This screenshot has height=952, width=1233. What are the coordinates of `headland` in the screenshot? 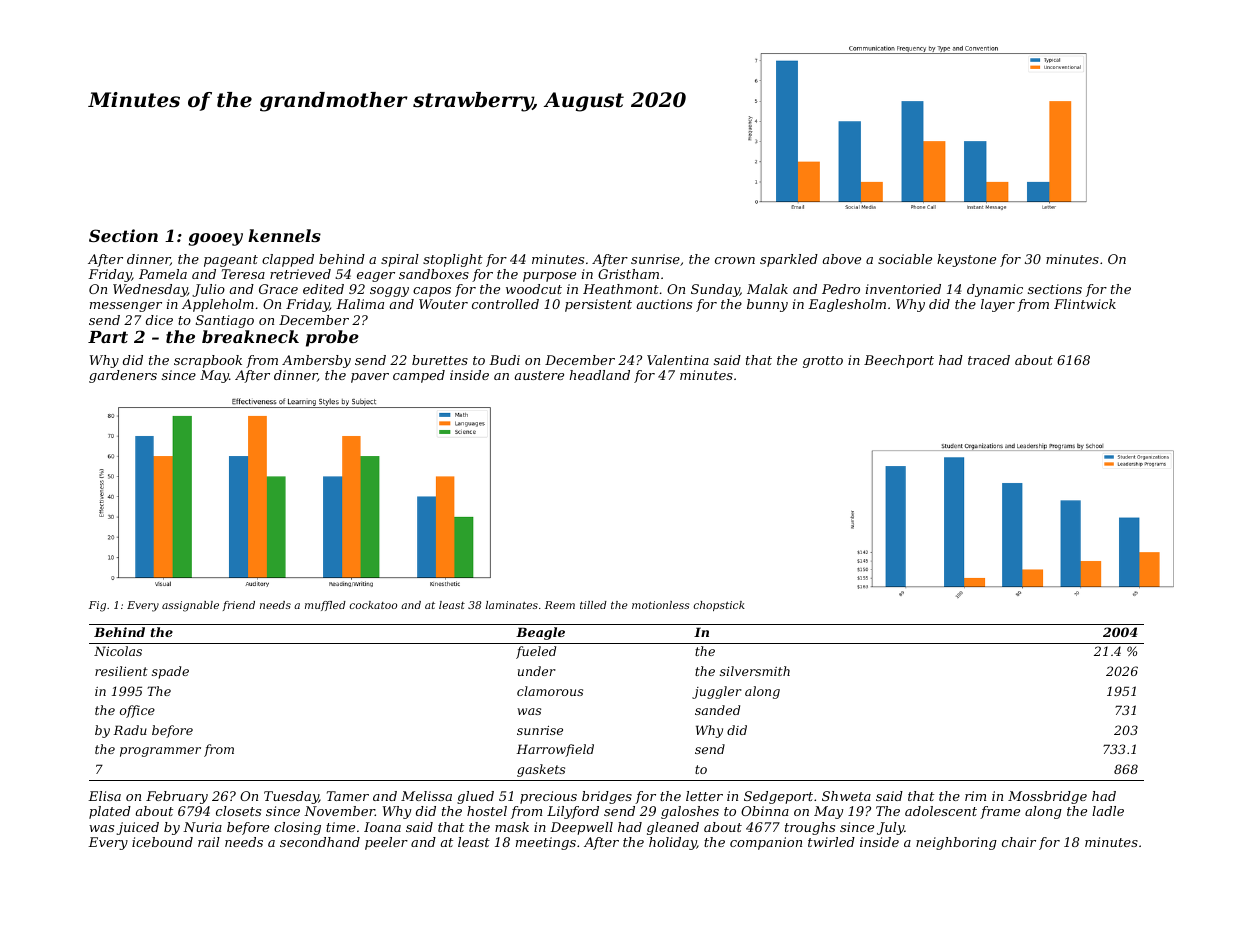 It's located at (599, 375).
